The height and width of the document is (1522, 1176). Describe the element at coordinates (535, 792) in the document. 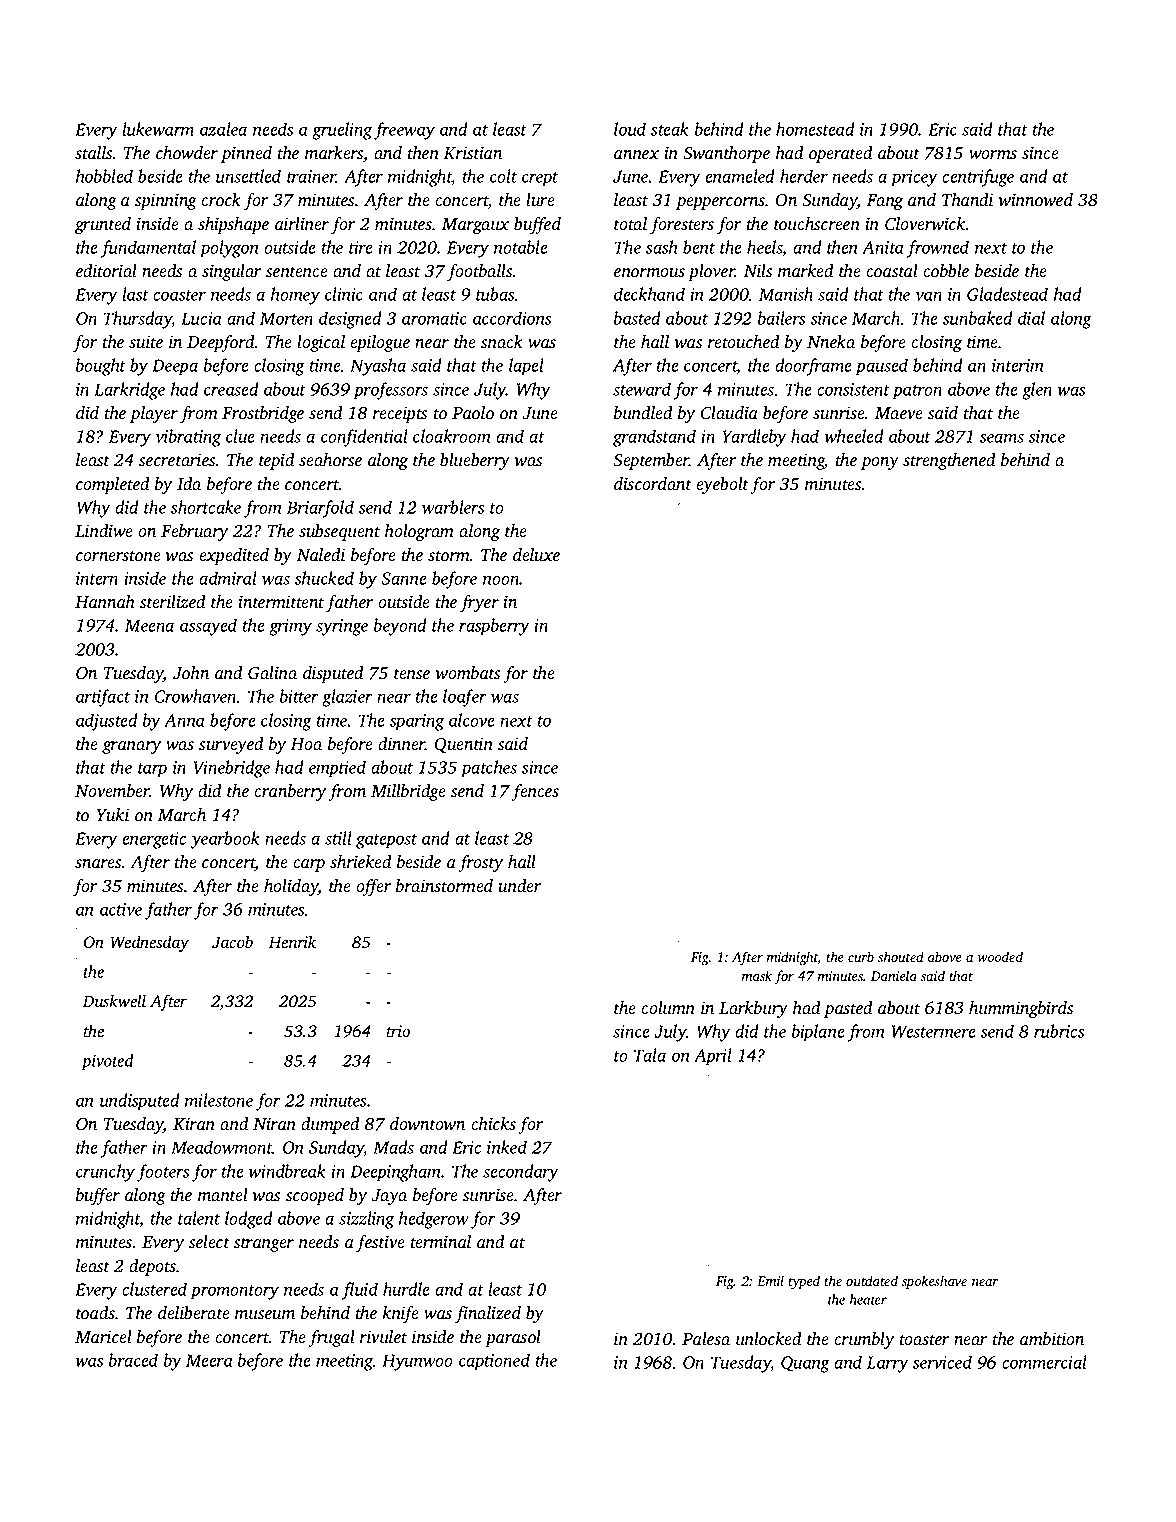

I see `fences` at that location.
